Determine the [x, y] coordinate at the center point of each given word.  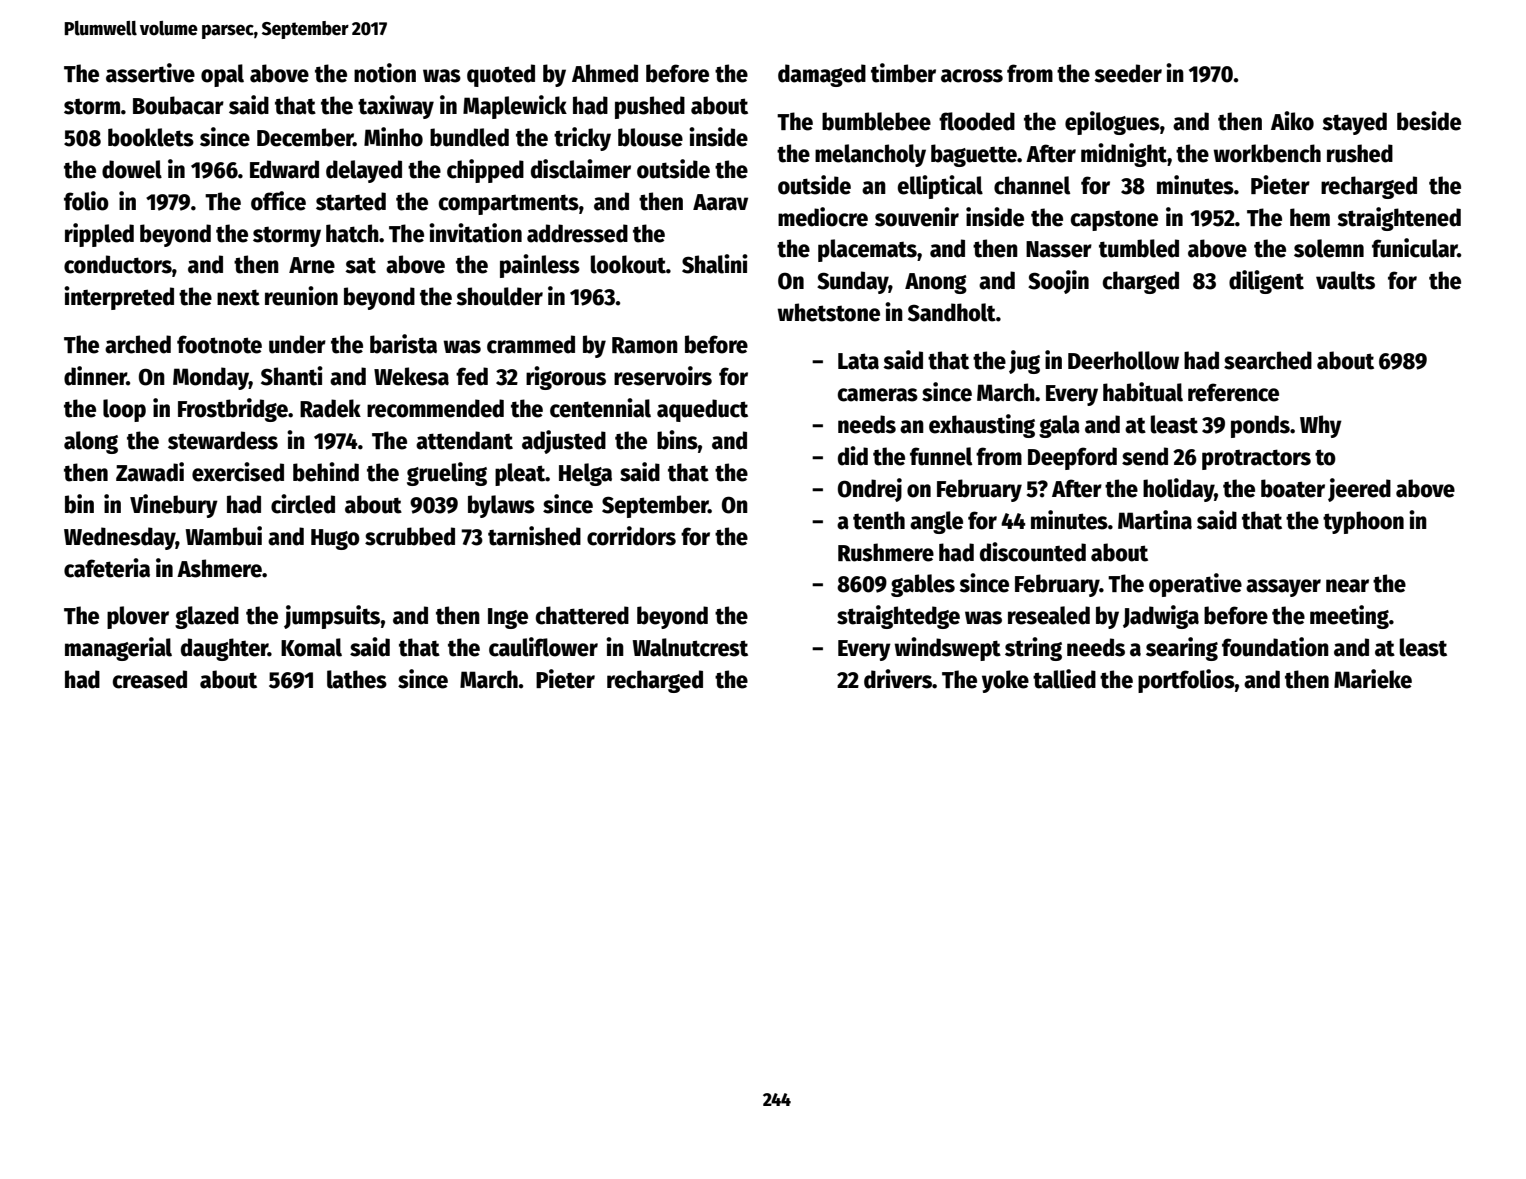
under [297, 344]
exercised [238, 472]
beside [1429, 121]
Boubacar [178, 105]
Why [1321, 426]
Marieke [1373, 679]
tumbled [1139, 248]
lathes [357, 679]
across [972, 76]
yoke [1005, 681]
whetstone [828, 312]
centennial [600, 408]
